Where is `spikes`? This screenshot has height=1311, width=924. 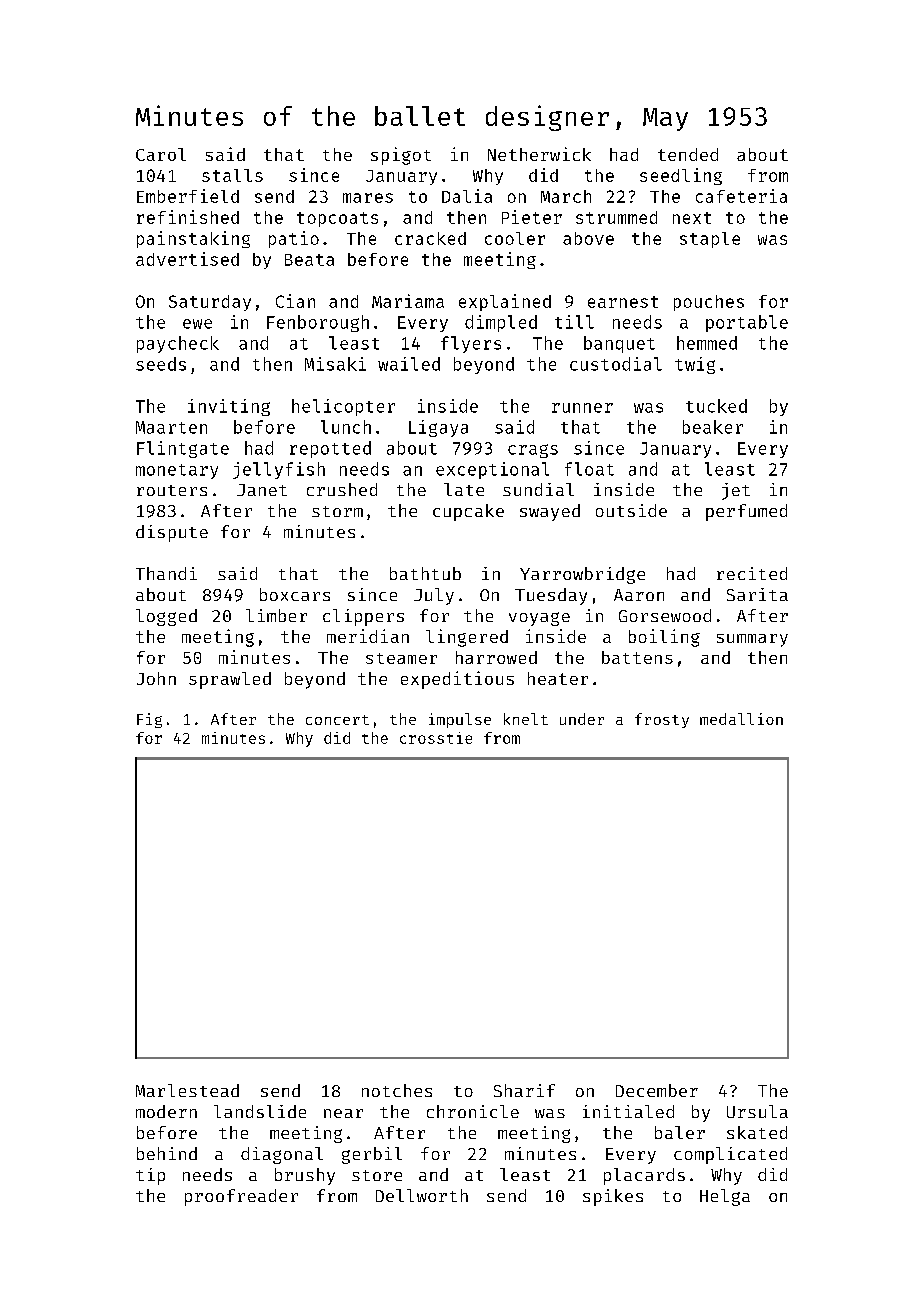
spikes is located at coordinates (613, 1197).
